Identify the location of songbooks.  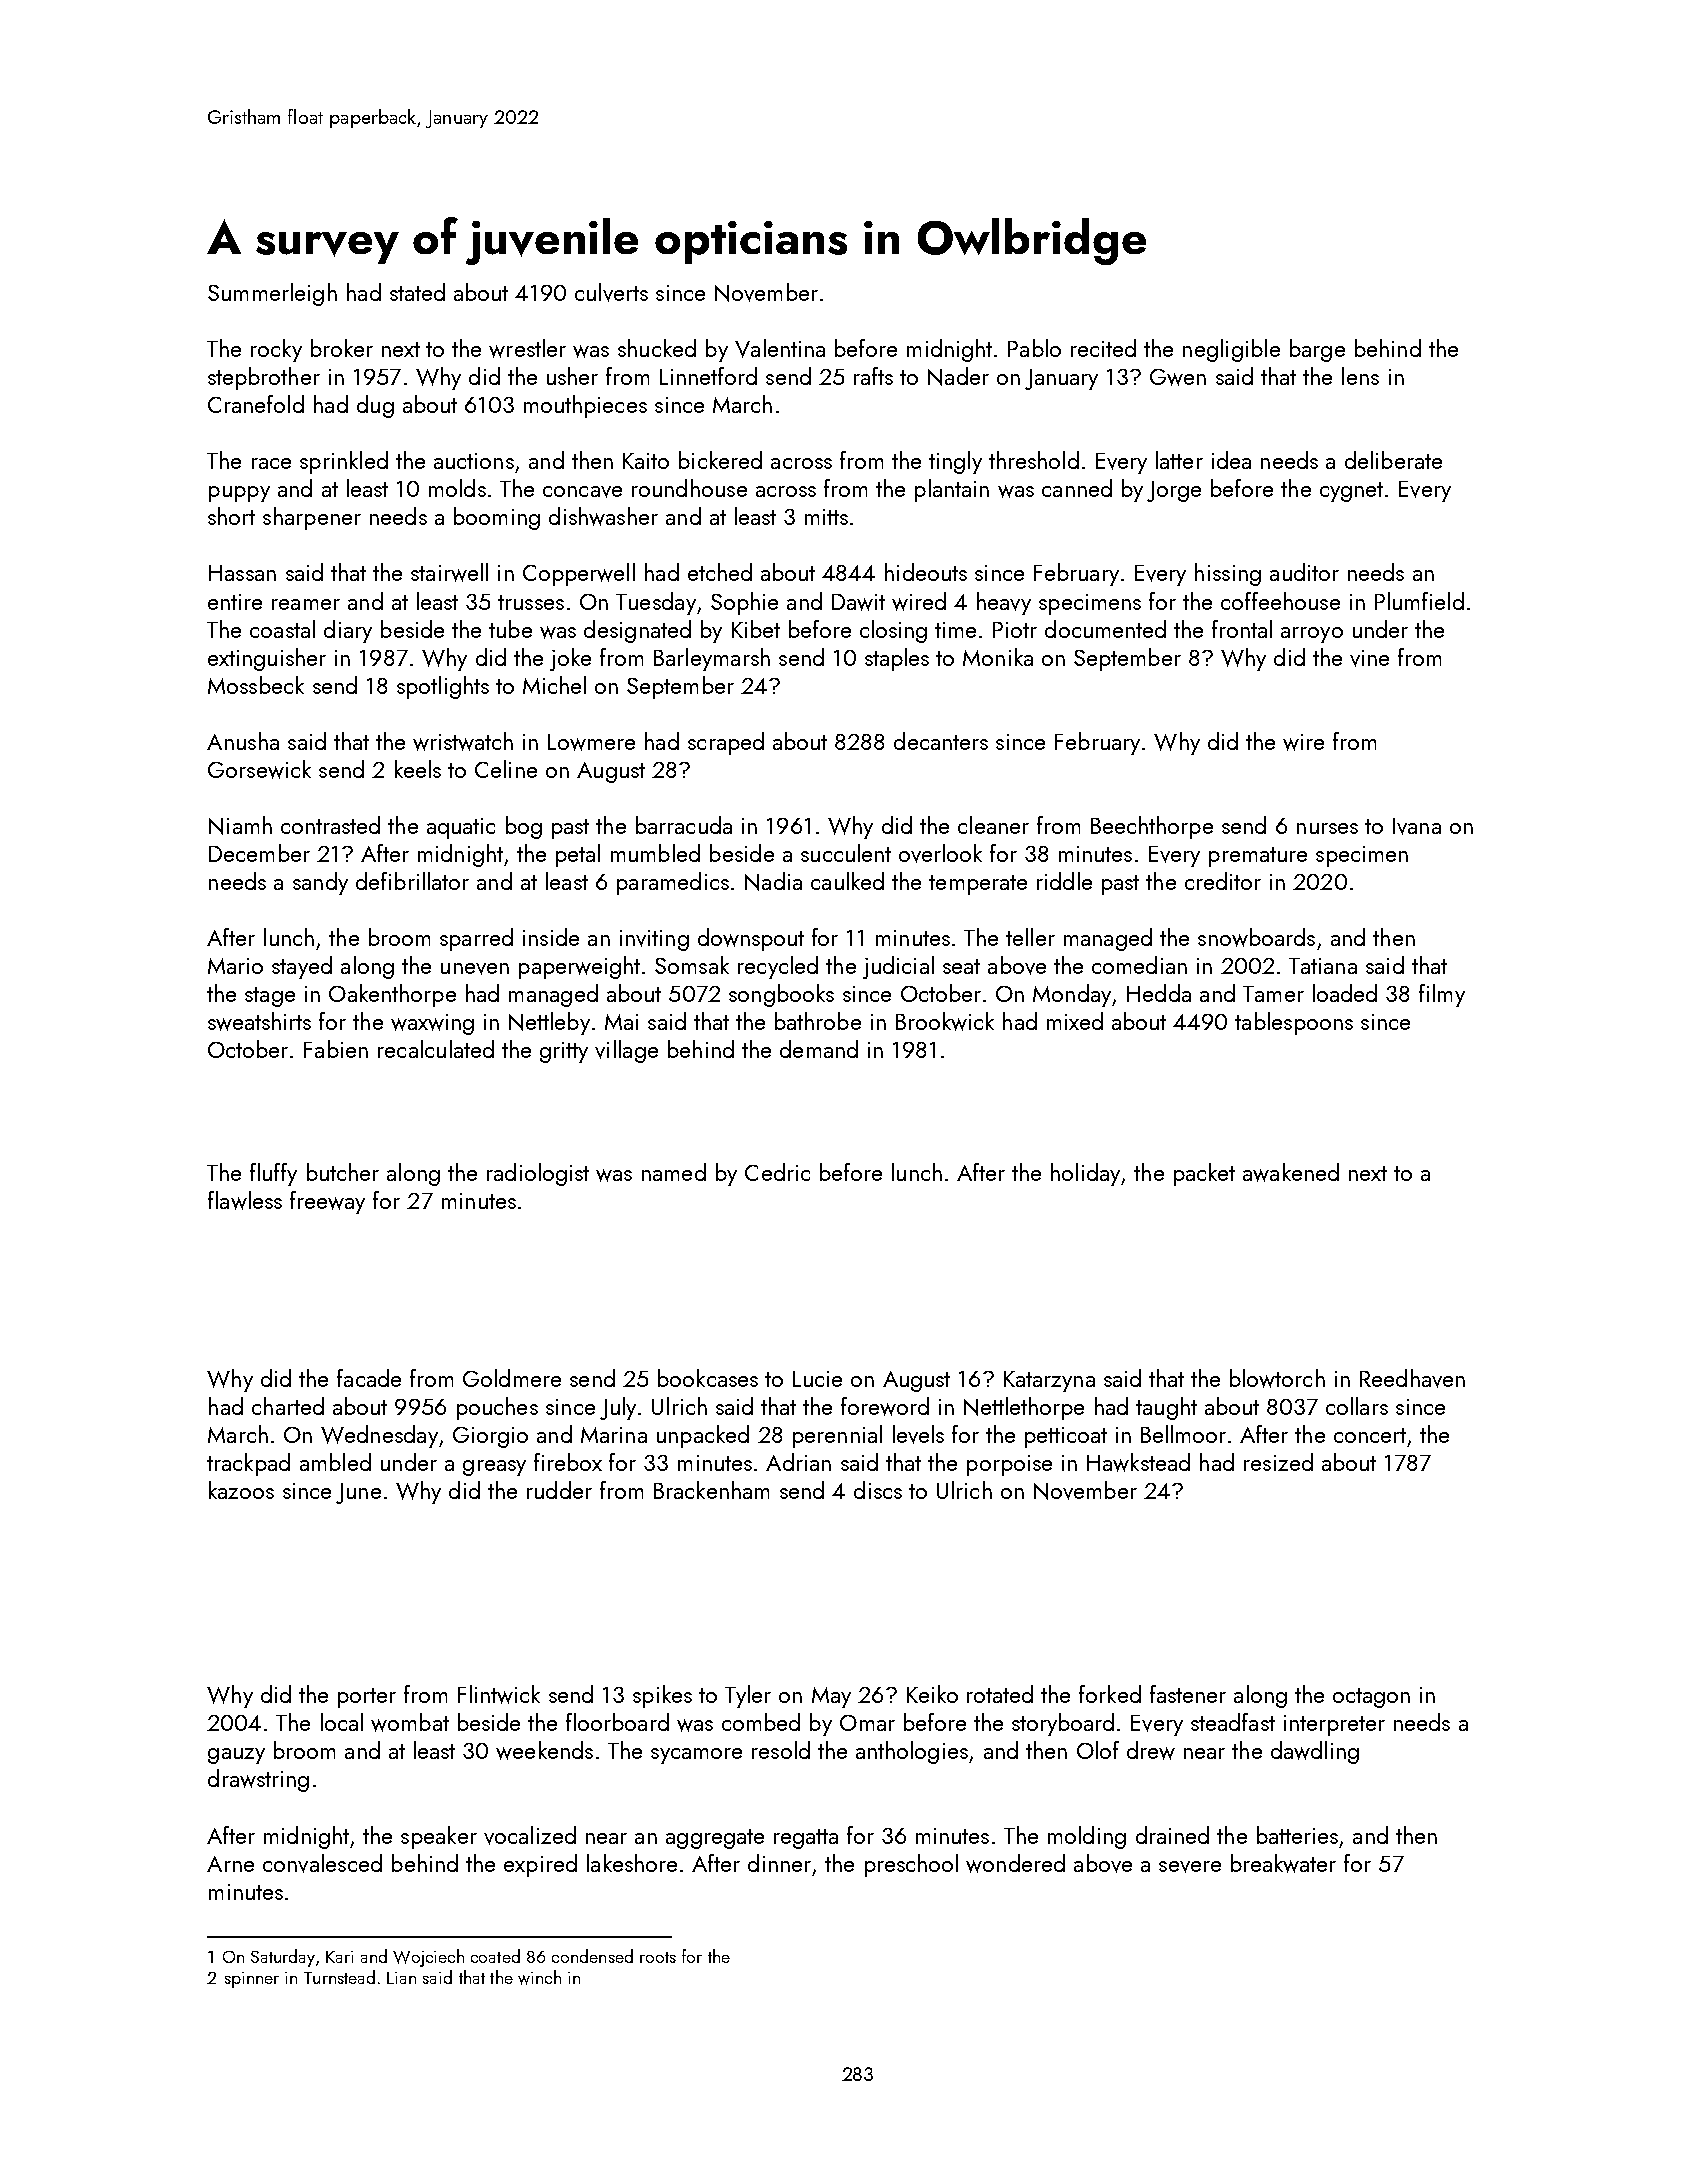
(781, 995).
